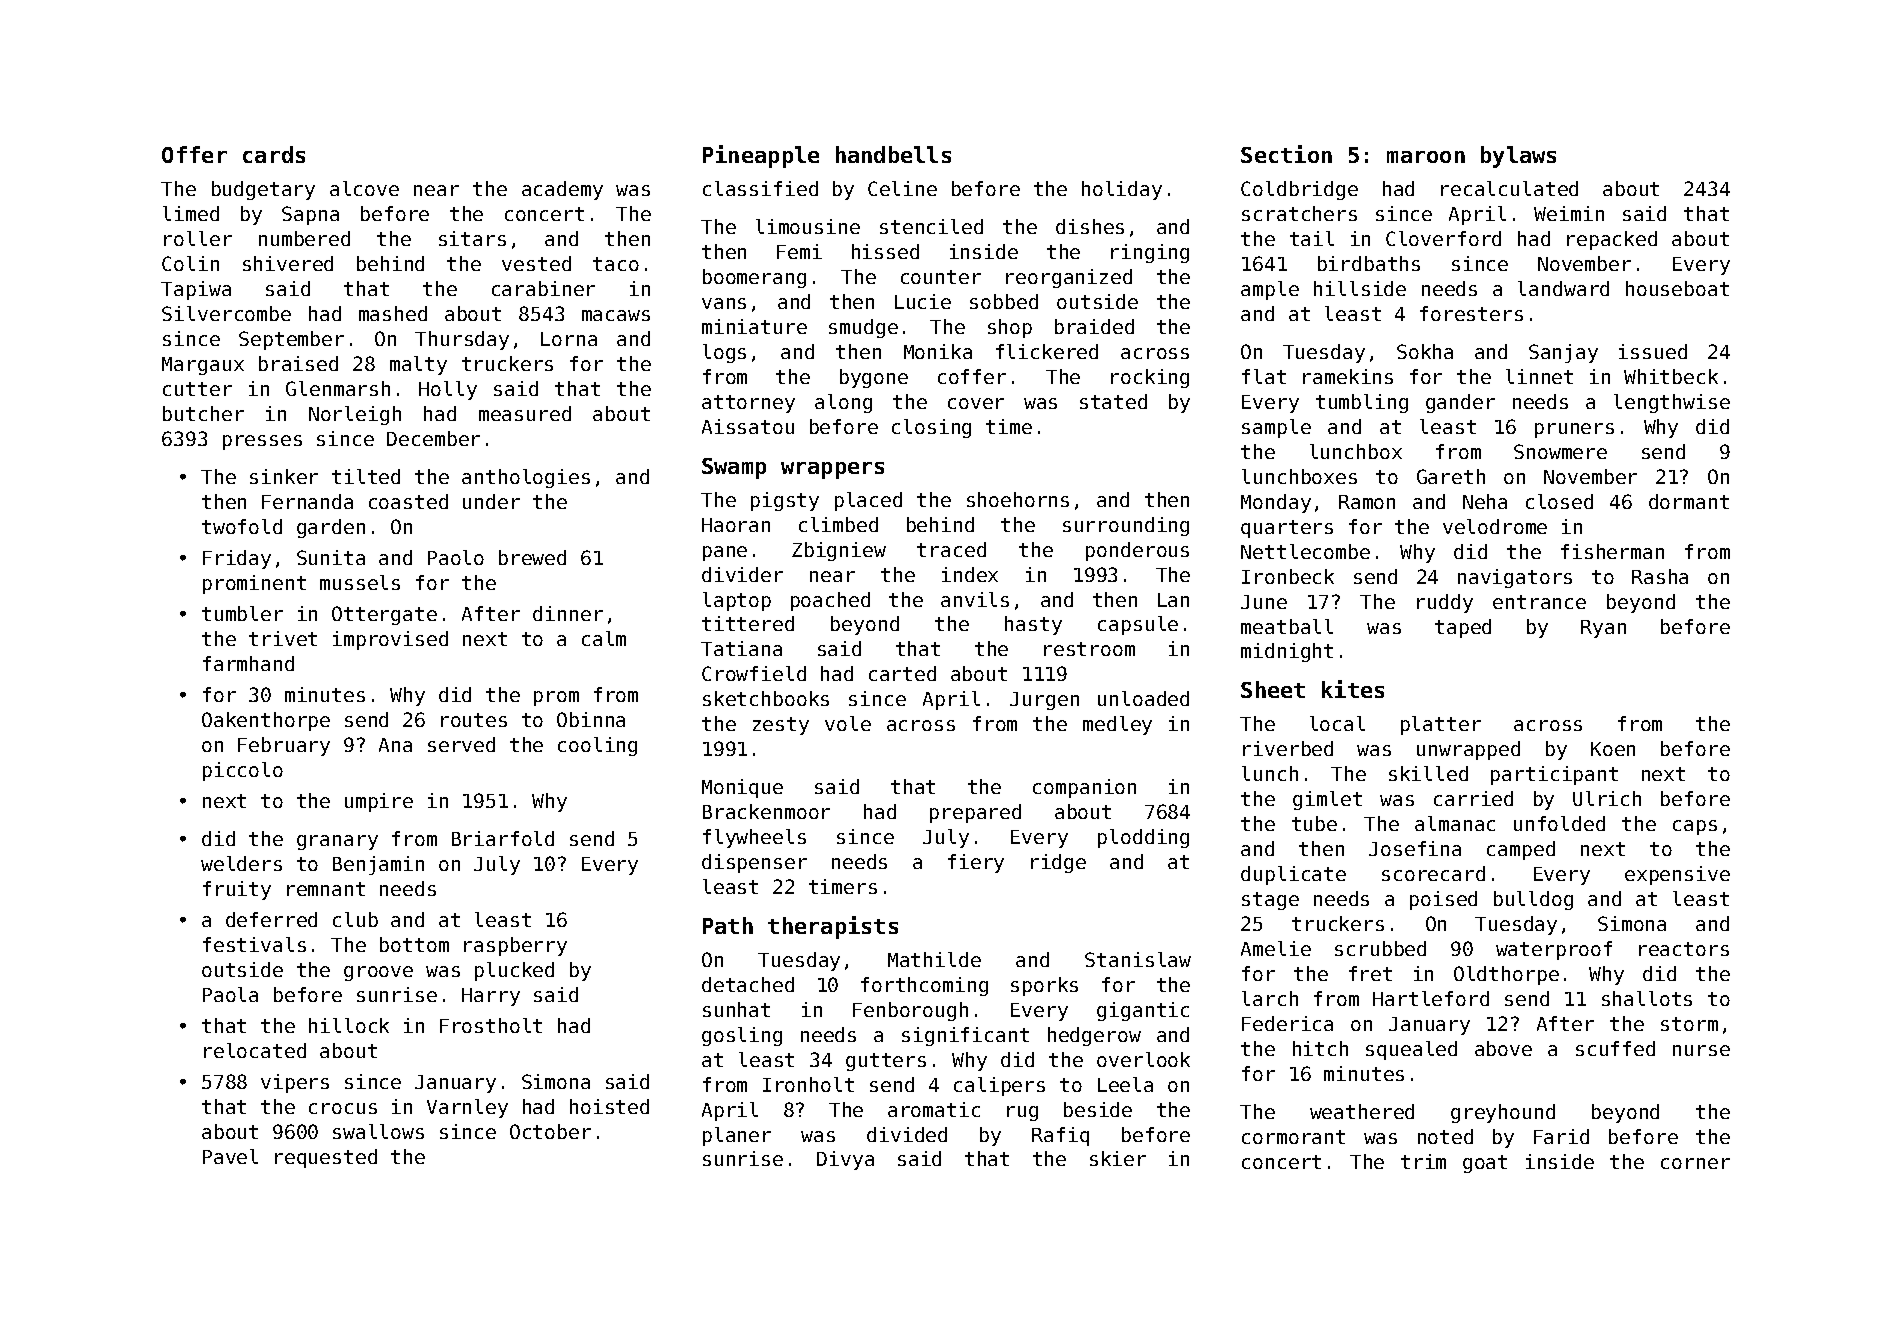  Describe the element at coordinates (1314, 823) in the screenshot. I see `tube` at that location.
